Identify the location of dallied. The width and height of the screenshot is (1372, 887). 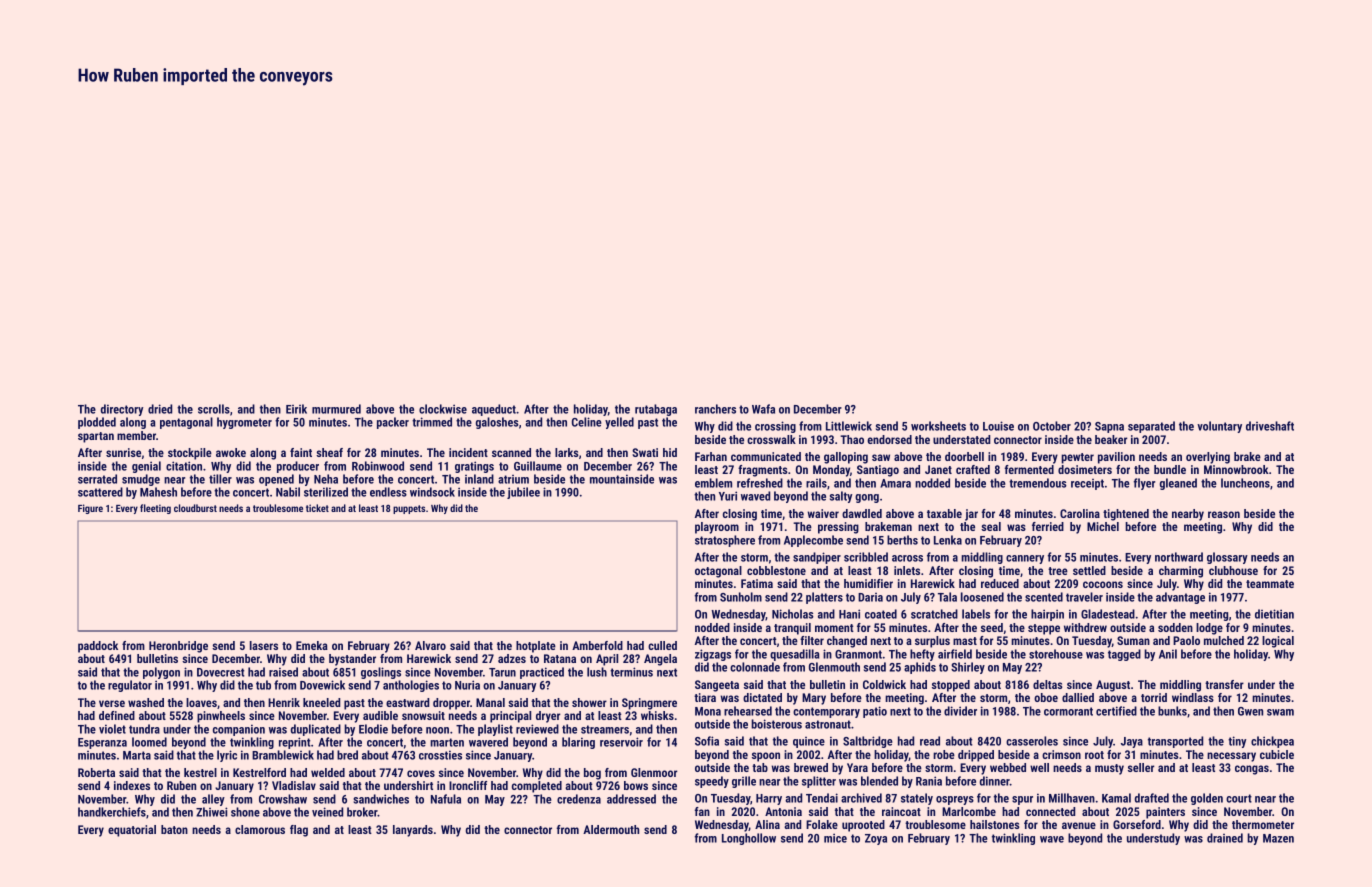
(1078, 697).
